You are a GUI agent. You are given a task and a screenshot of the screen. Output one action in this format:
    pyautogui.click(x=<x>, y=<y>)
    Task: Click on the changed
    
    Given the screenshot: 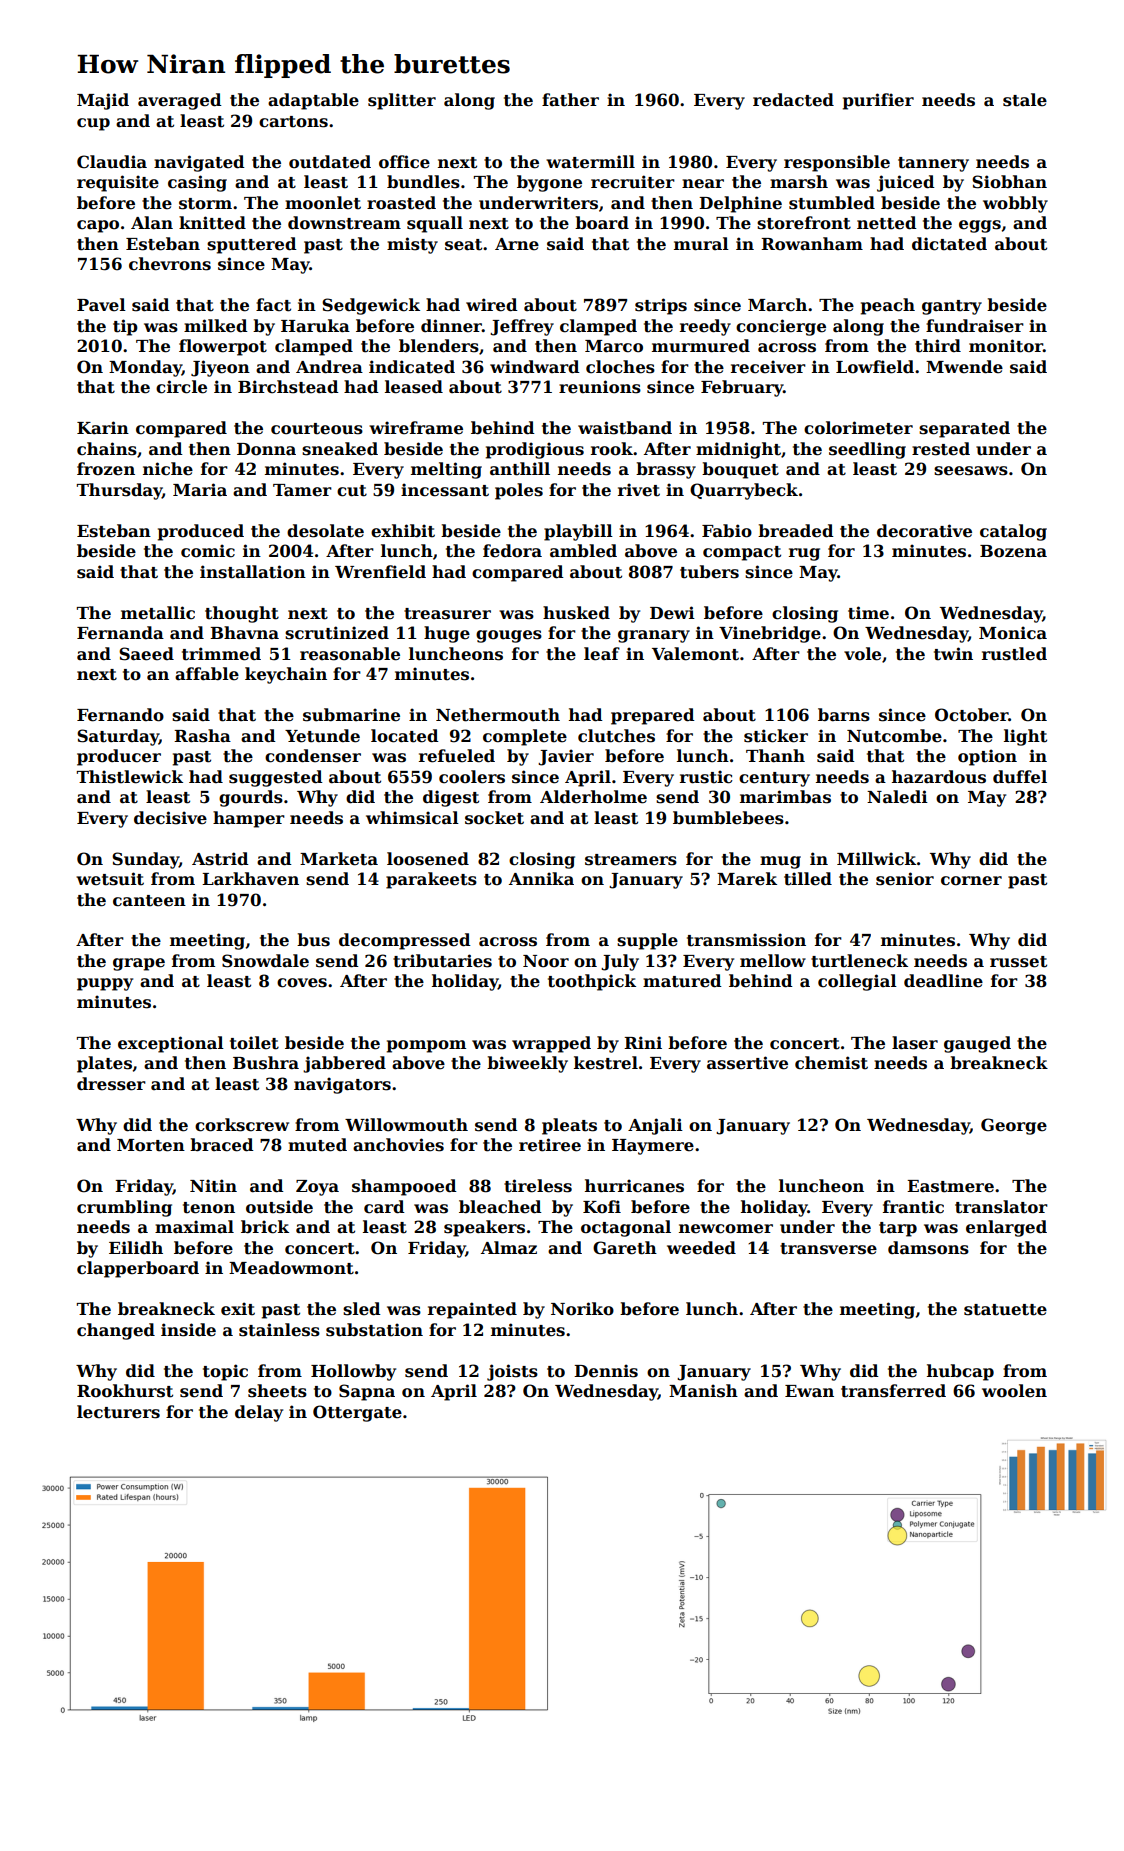 What is the action you would take?
    pyautogui.click(x=116, y=1331)
